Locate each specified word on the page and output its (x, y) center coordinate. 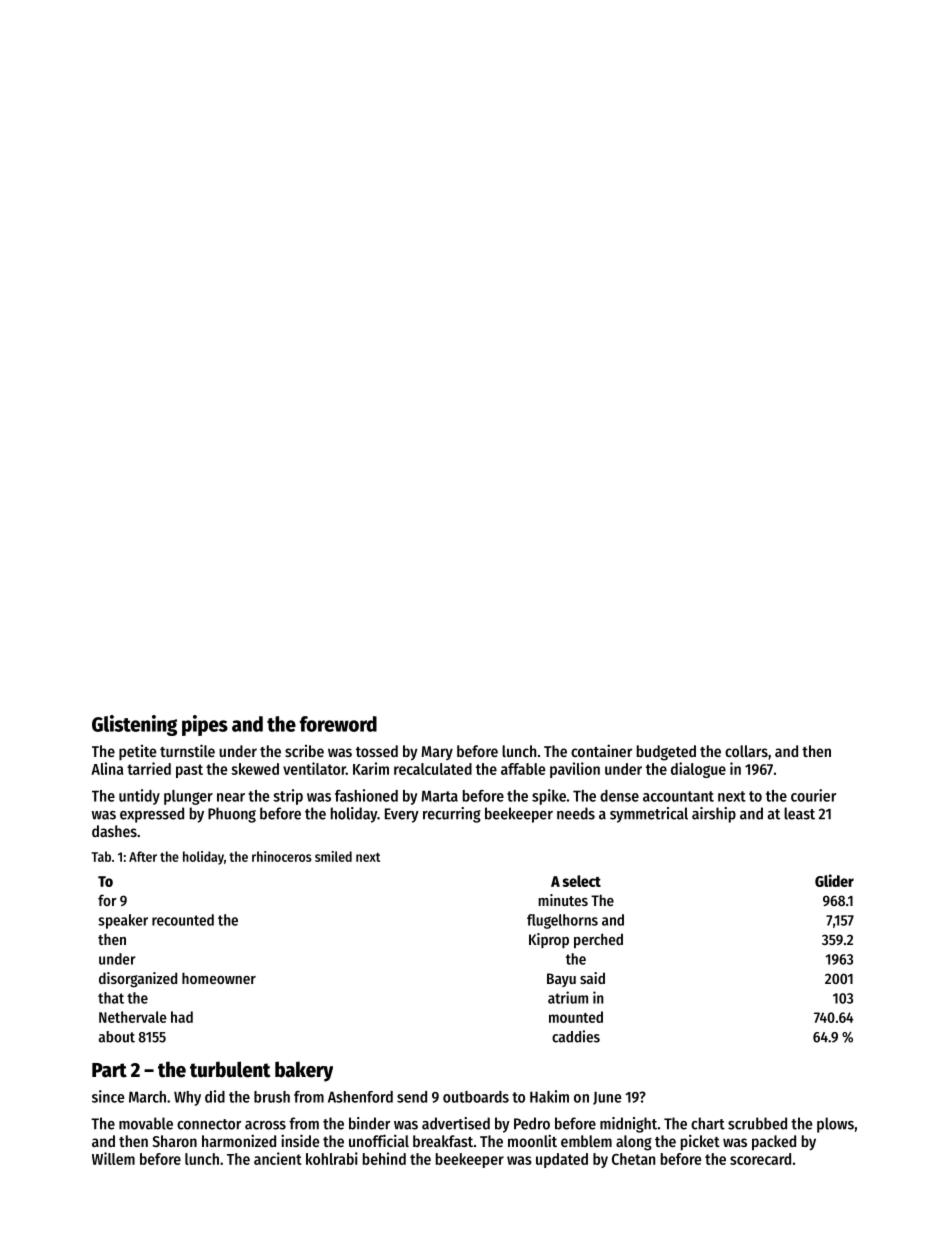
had (182, 1017)
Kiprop (549, 940)
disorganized (138, 980)
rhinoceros (282, 856)
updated (562, 1160)
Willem (113, 1158)
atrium (568, 997)
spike (549, 797)
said (592, 978)
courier (813, 795)
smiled (333, 856)
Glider (834, 880)
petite (137, 753)
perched (598, 940)
